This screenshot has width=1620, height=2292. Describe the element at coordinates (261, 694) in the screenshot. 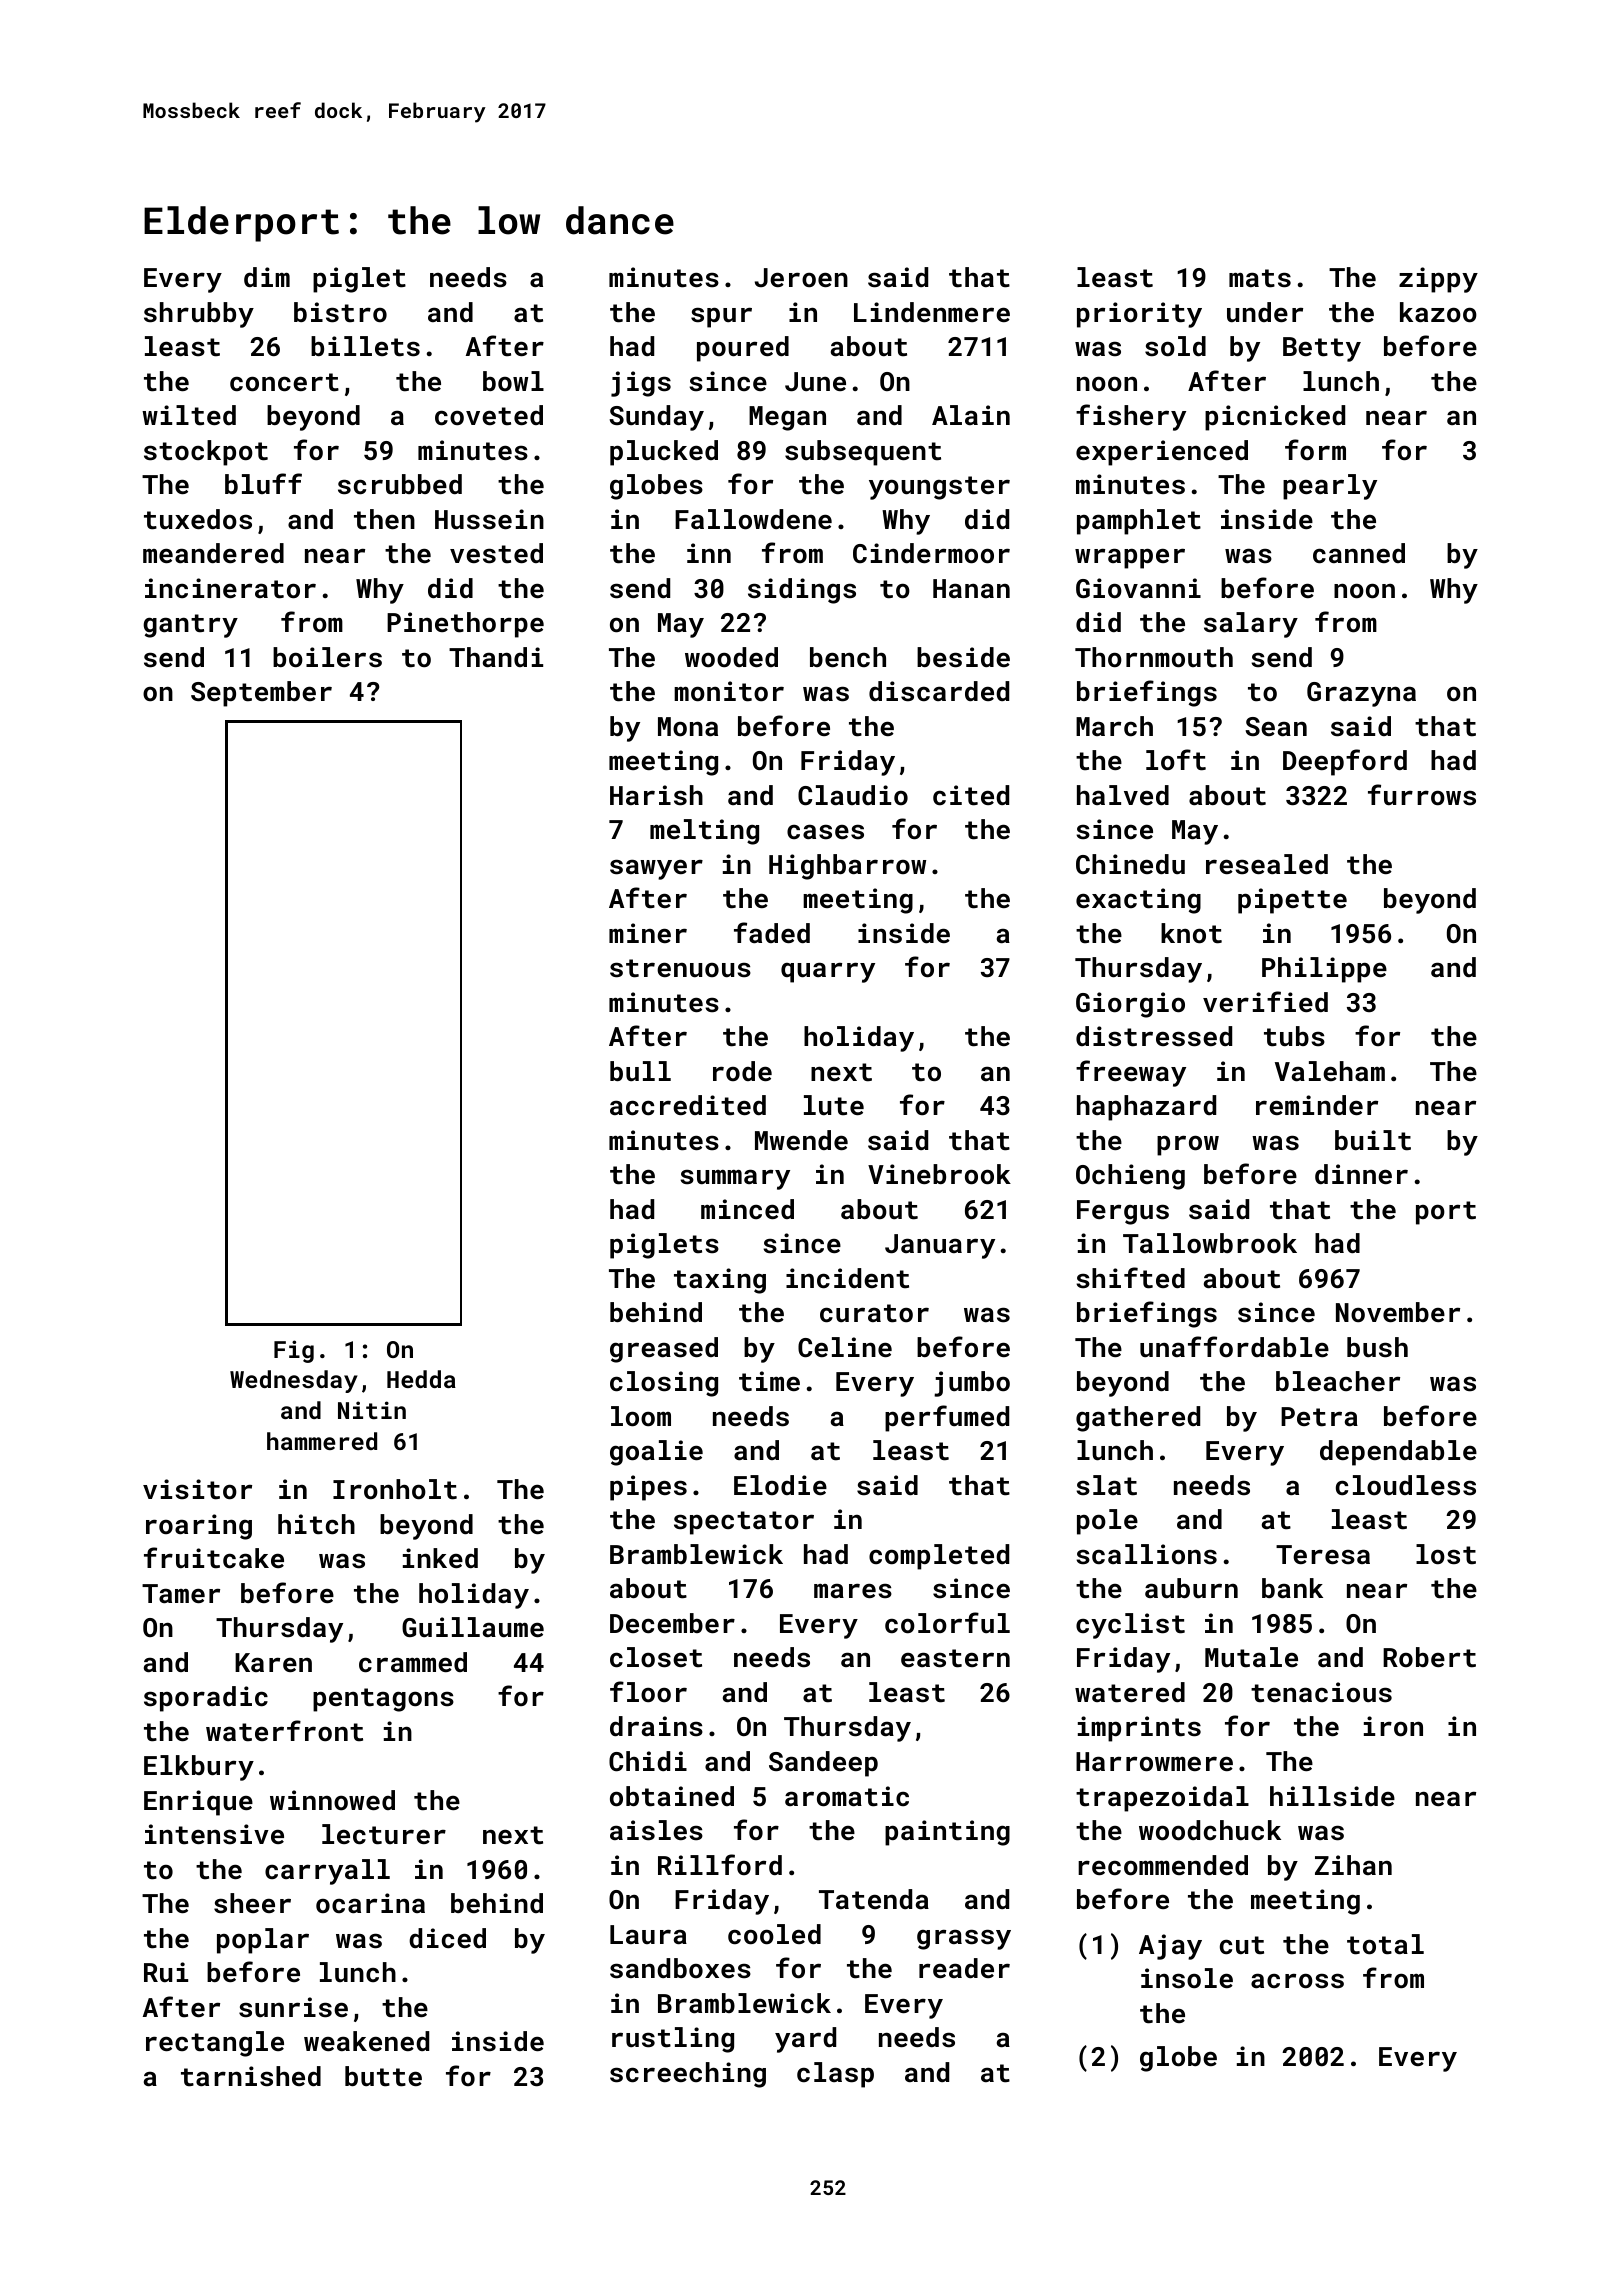

I see `September` at that location.
